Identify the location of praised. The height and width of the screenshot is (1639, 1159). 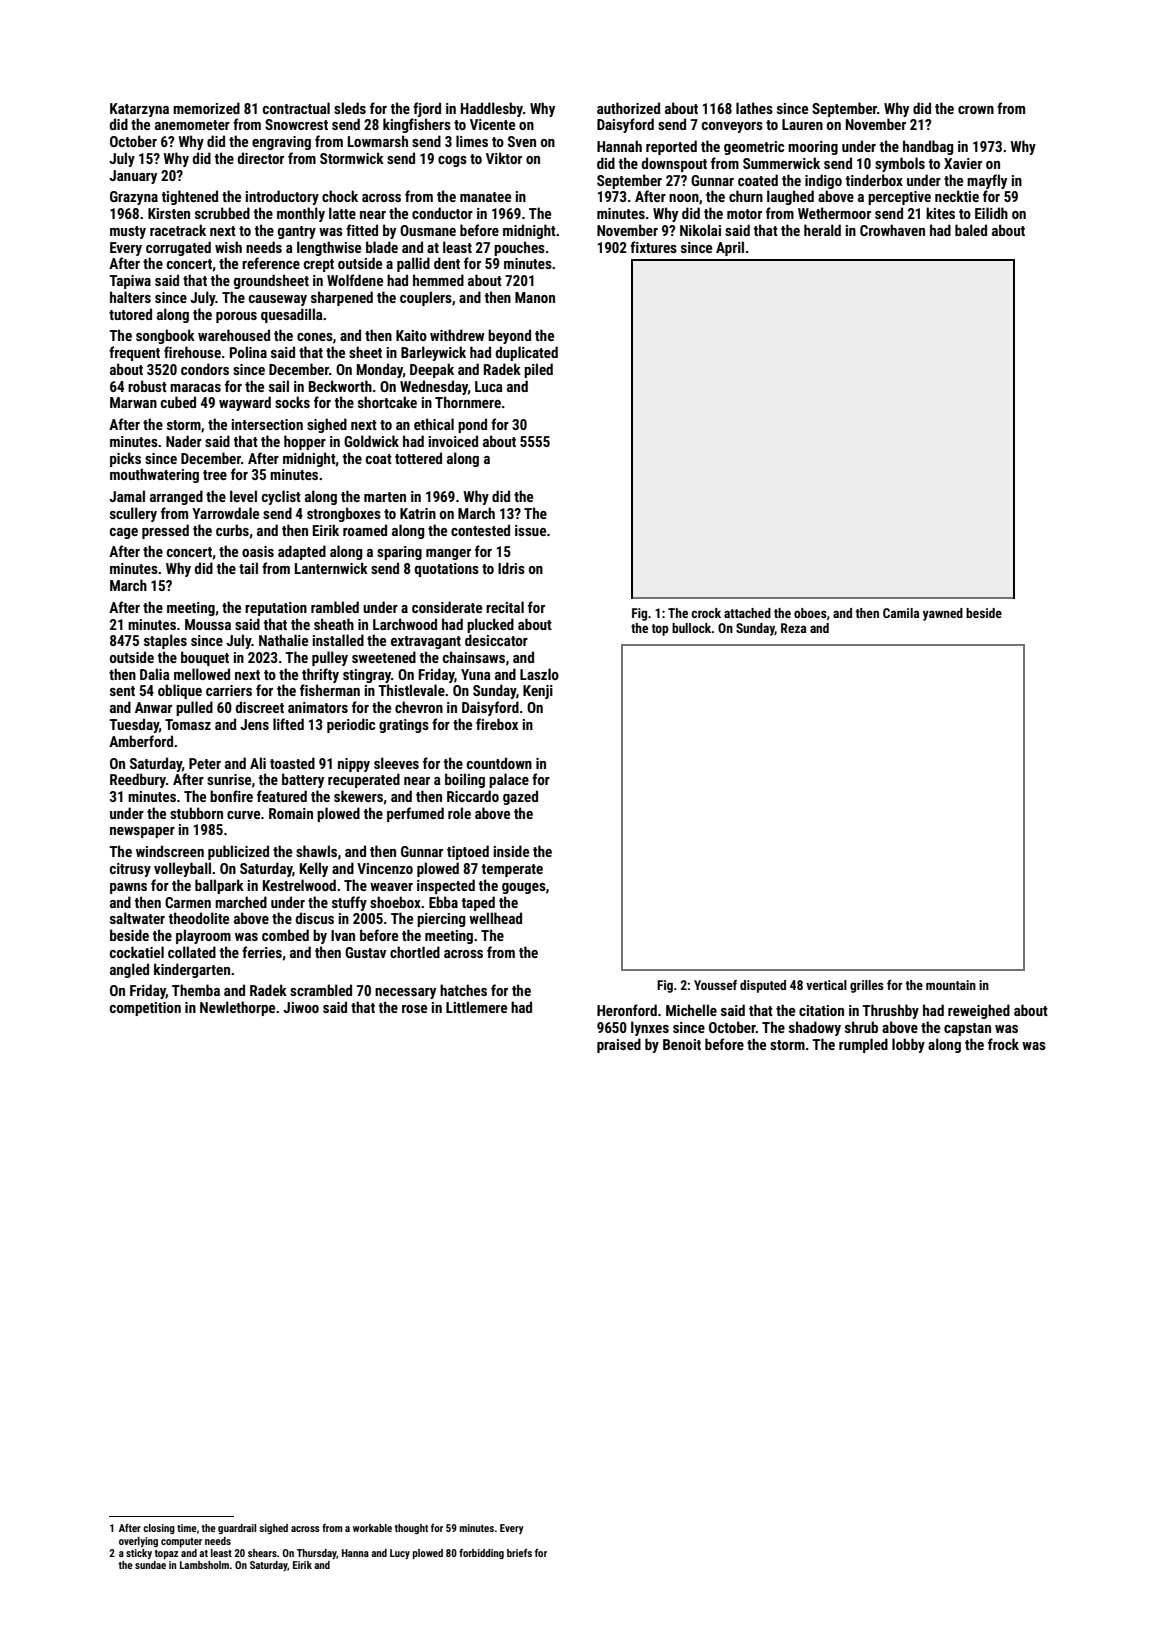
(619, 1045).
